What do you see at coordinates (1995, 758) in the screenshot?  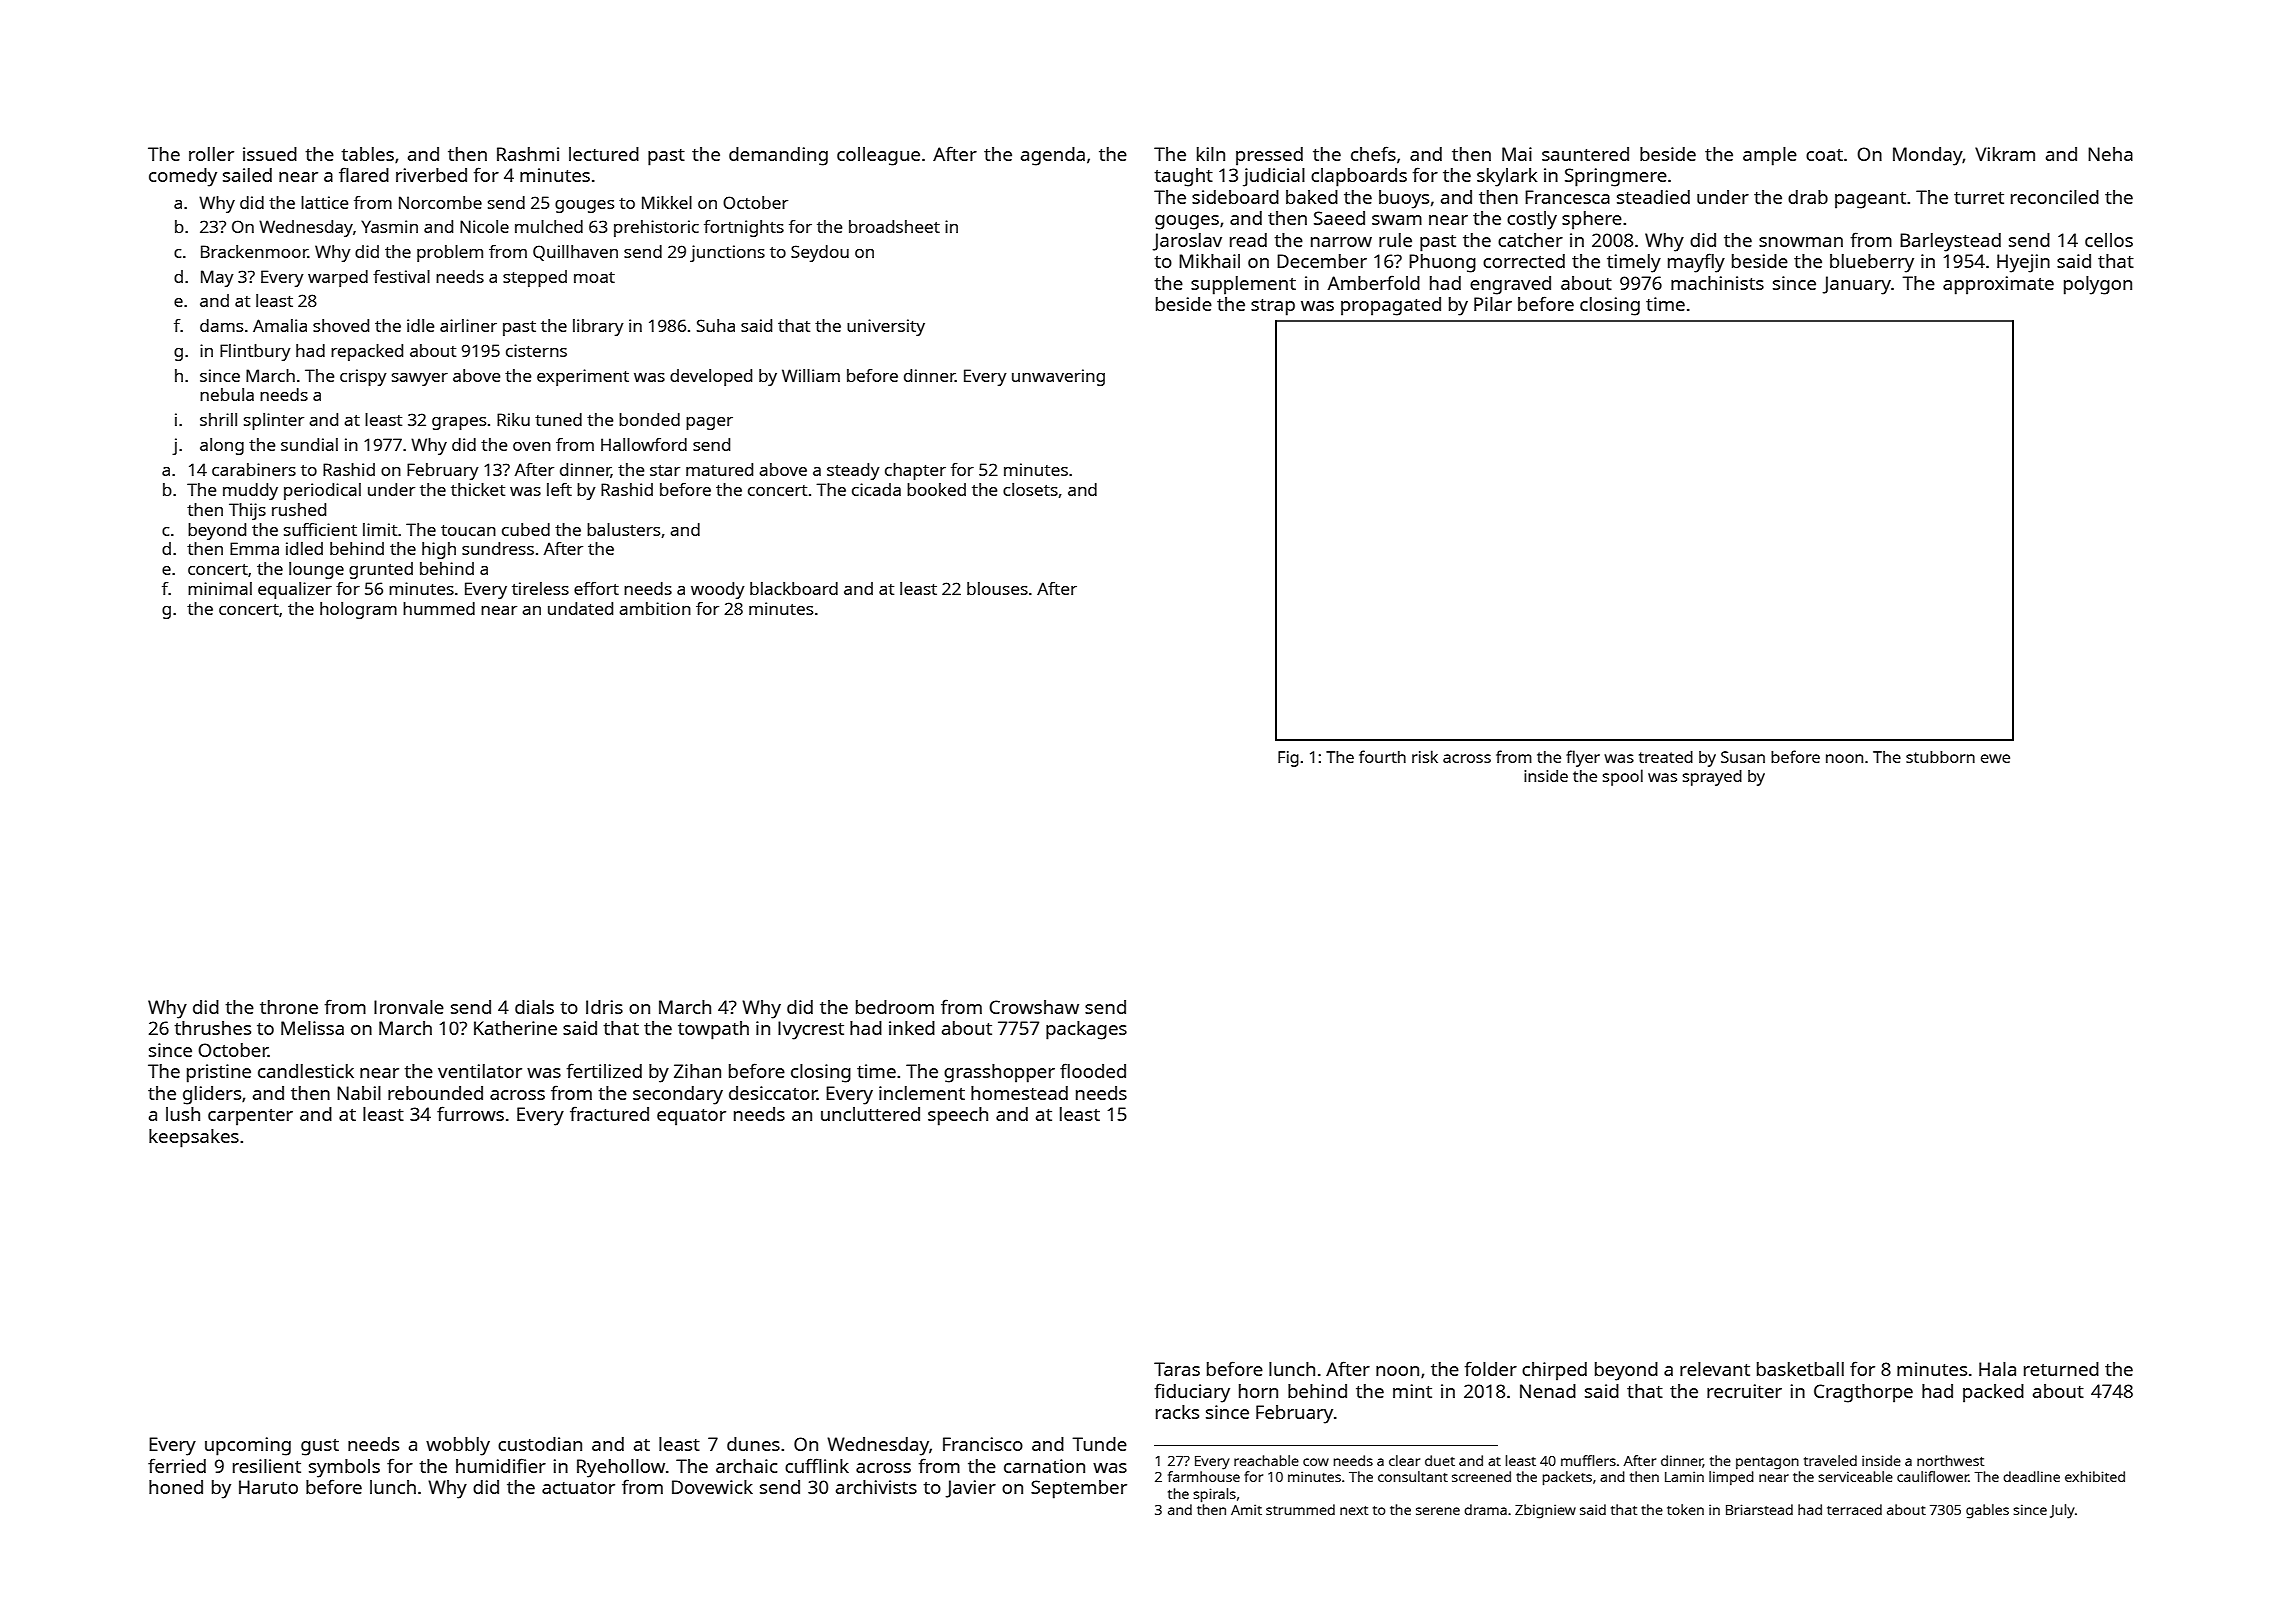 I see `ewe` at bounding box center [1995, 758].
